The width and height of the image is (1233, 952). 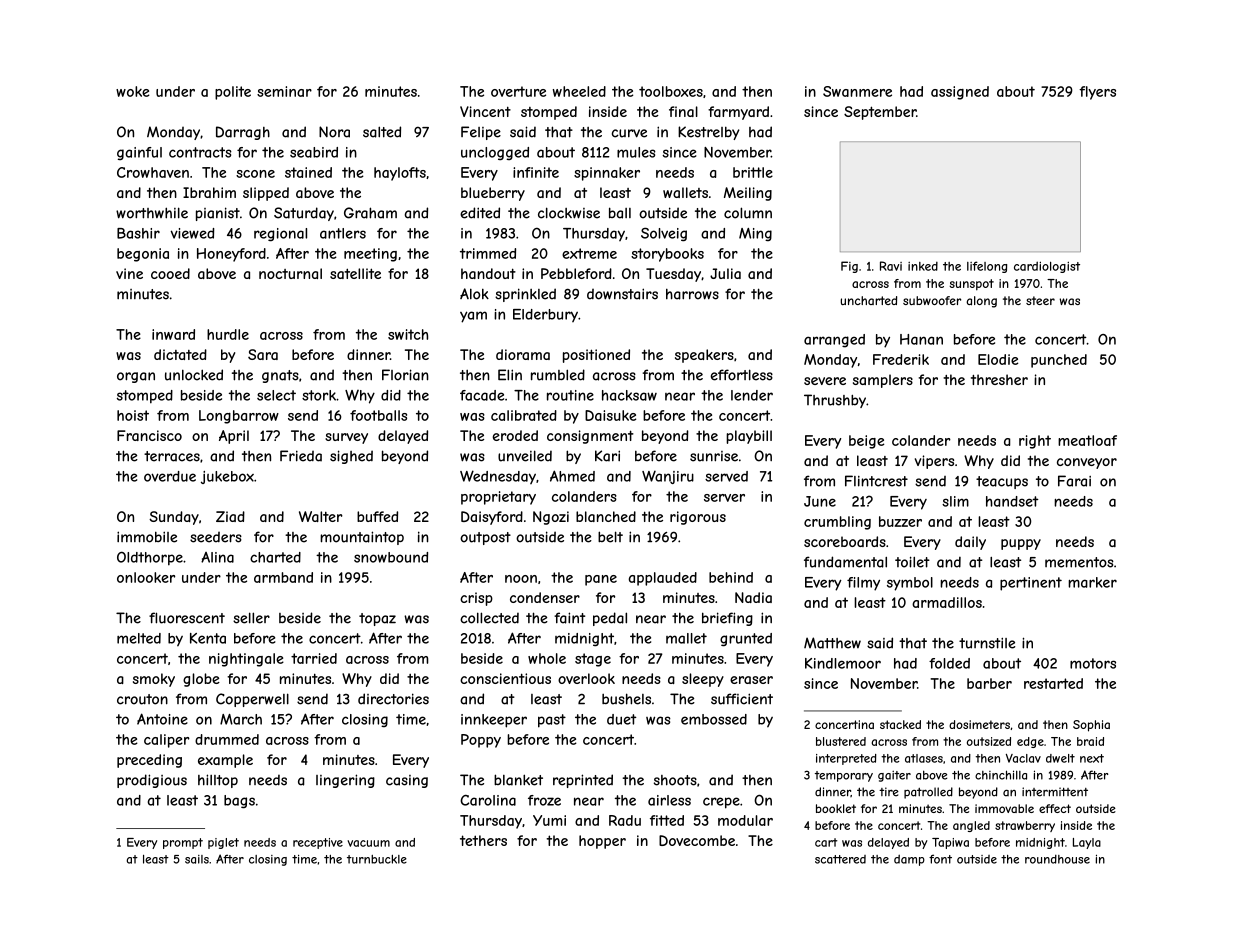 What do you see at coordinates (1079, 562) in the image?
I see `mementos` at bounding box center [1079, 562].
